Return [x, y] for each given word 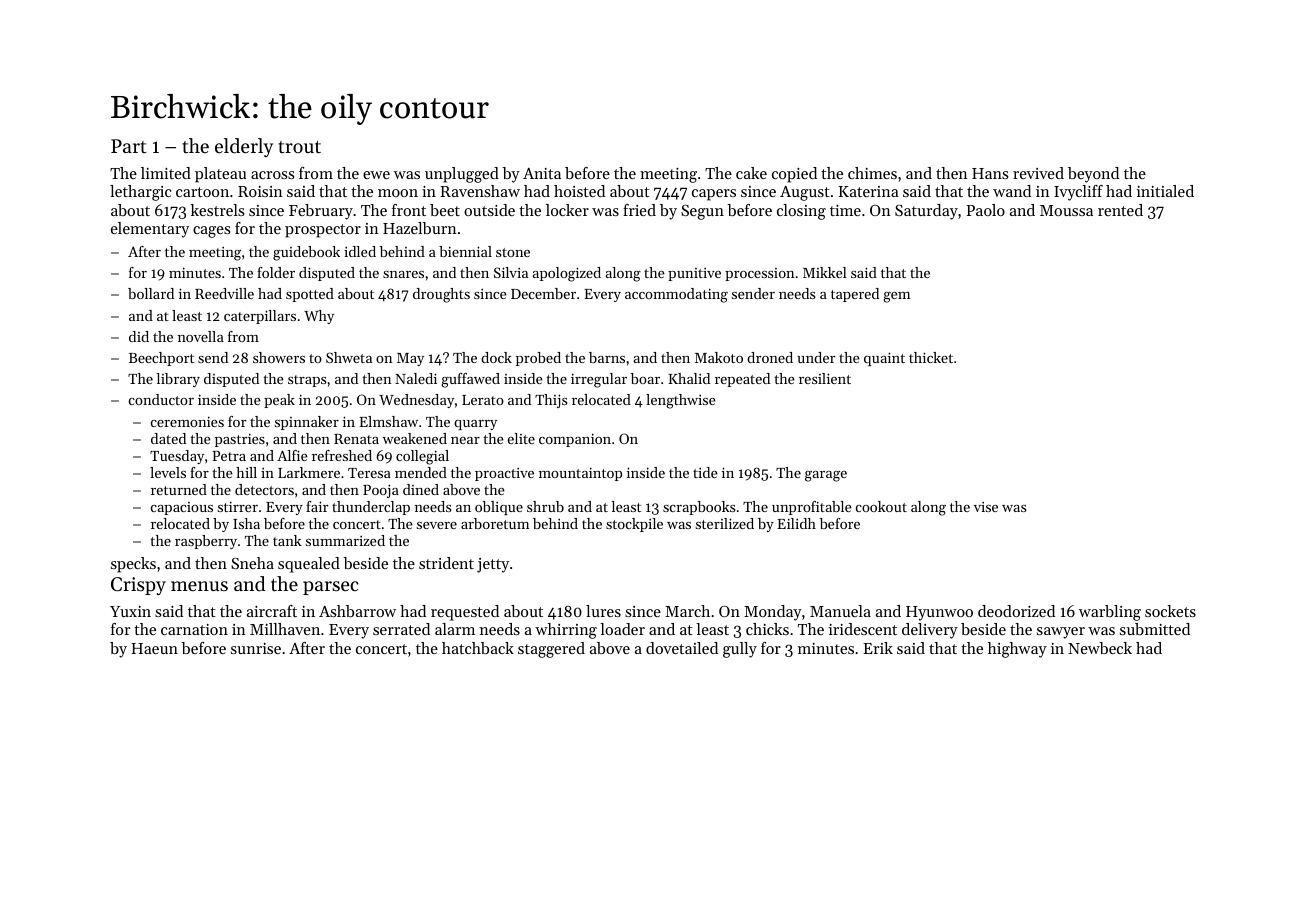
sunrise [256, 648]
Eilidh [796, 523]
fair [317, 506]
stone [513, 252]
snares [403, 274]
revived [1038, 173]
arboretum [495, 523]
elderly [244, 147]
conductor [161, 399]
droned [770, 357]
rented [1120, 210]
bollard [151, 293]
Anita [542, 173]
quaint [884, 359]
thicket [931, 357]
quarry [475, 425]
